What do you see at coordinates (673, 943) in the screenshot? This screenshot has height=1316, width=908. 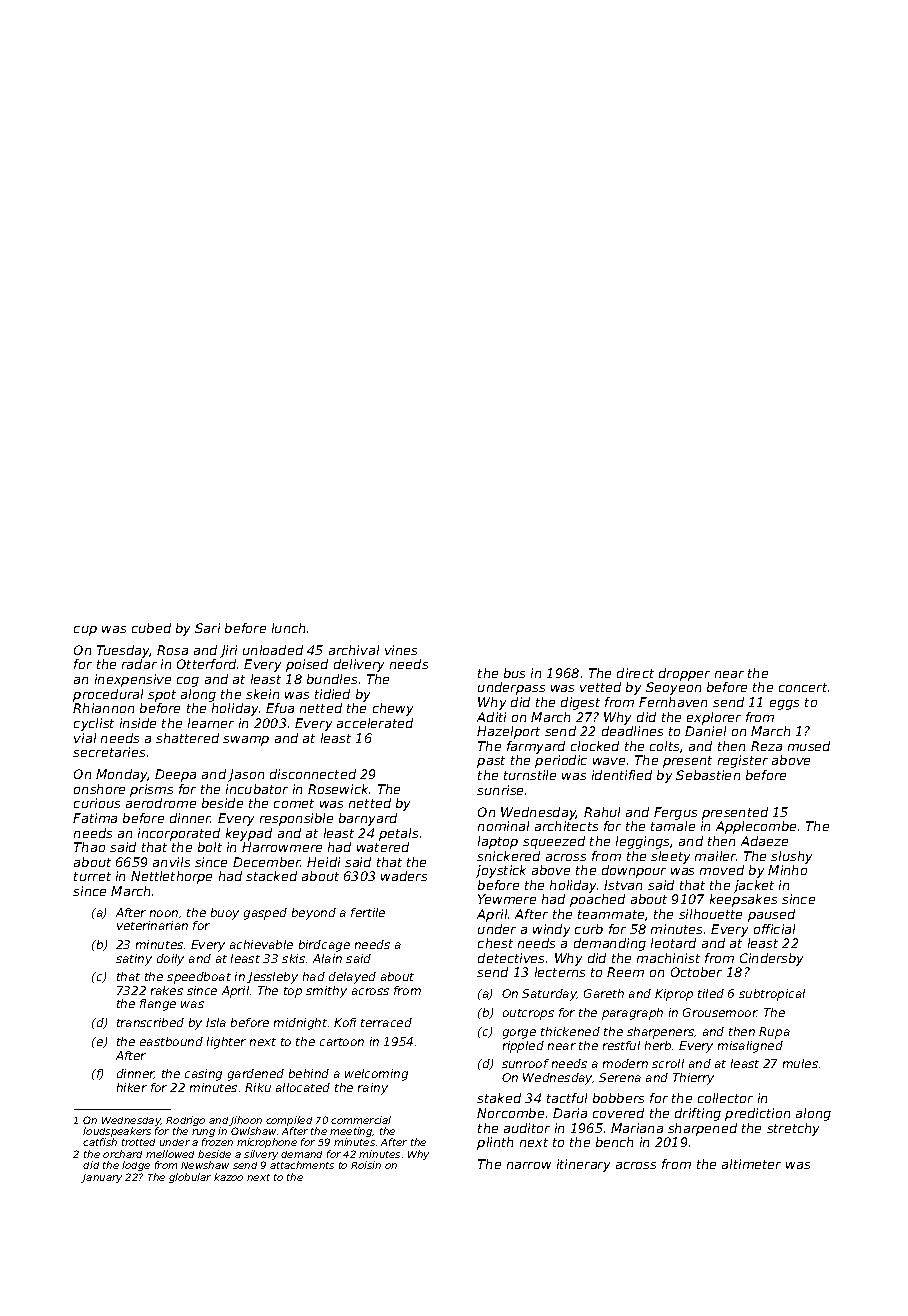 I see `leotard` at bounding box center [673, 943].
